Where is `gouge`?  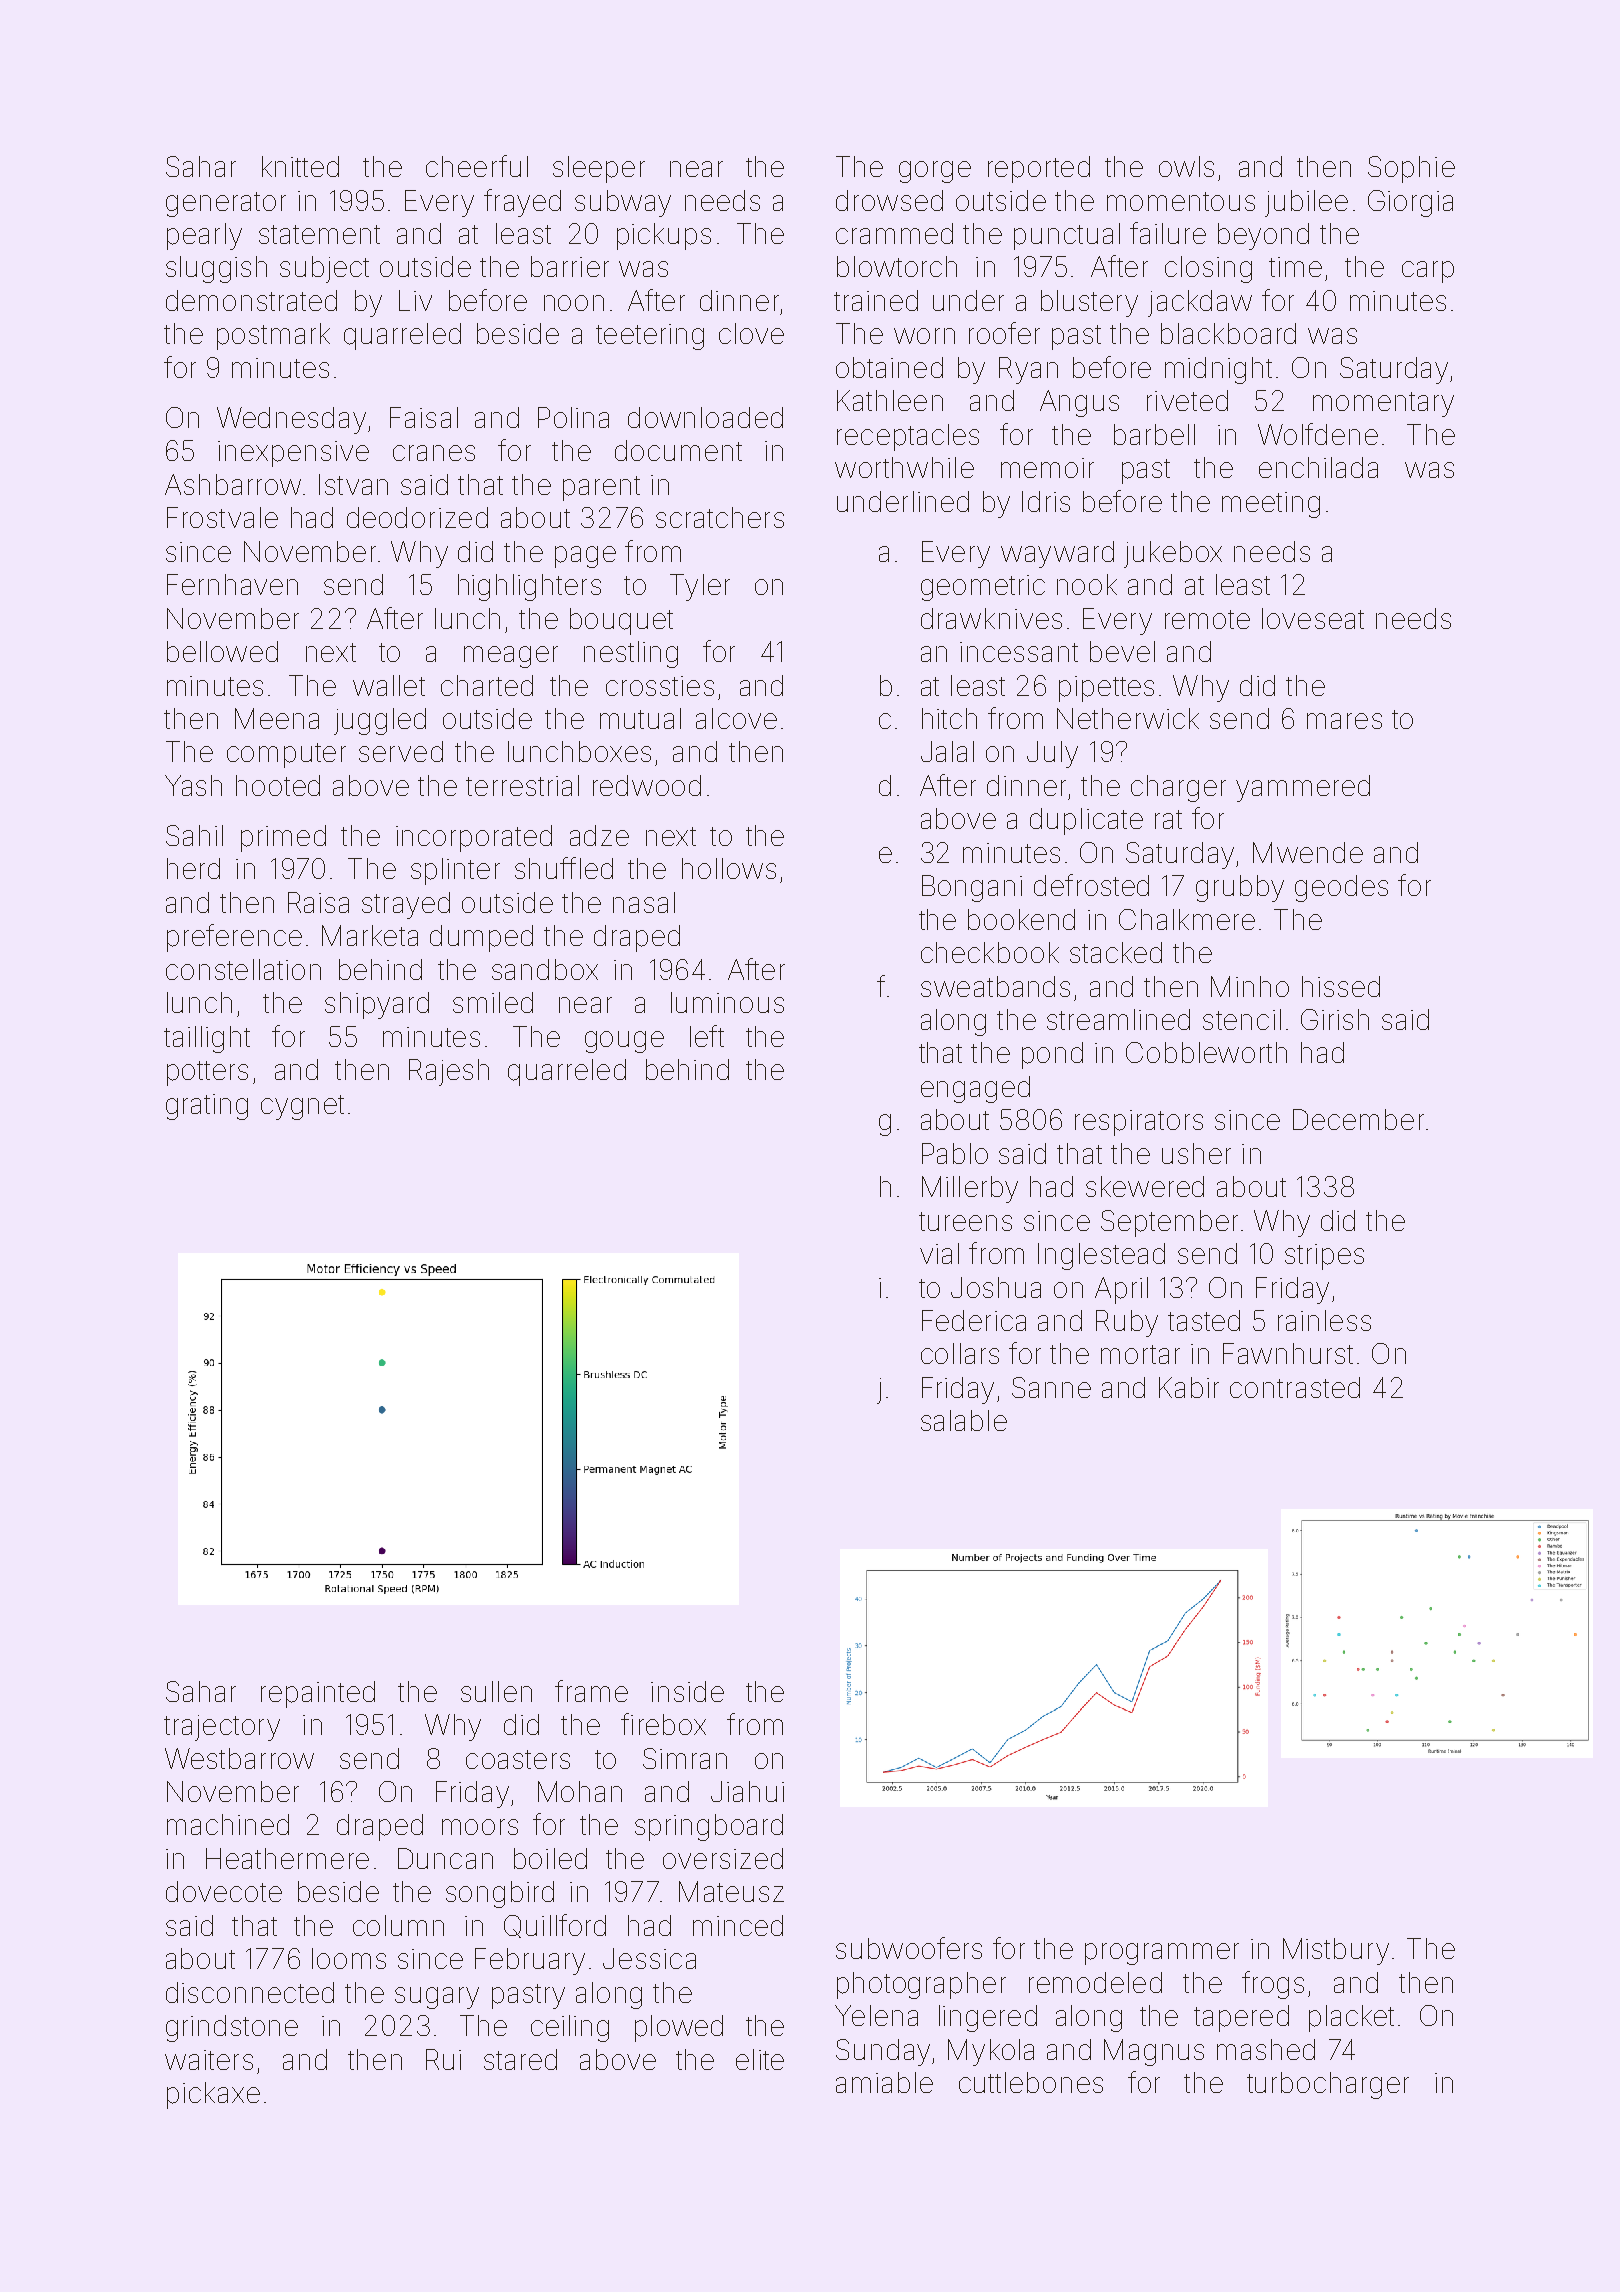 gouge is located at coordinates (624, 1042).
